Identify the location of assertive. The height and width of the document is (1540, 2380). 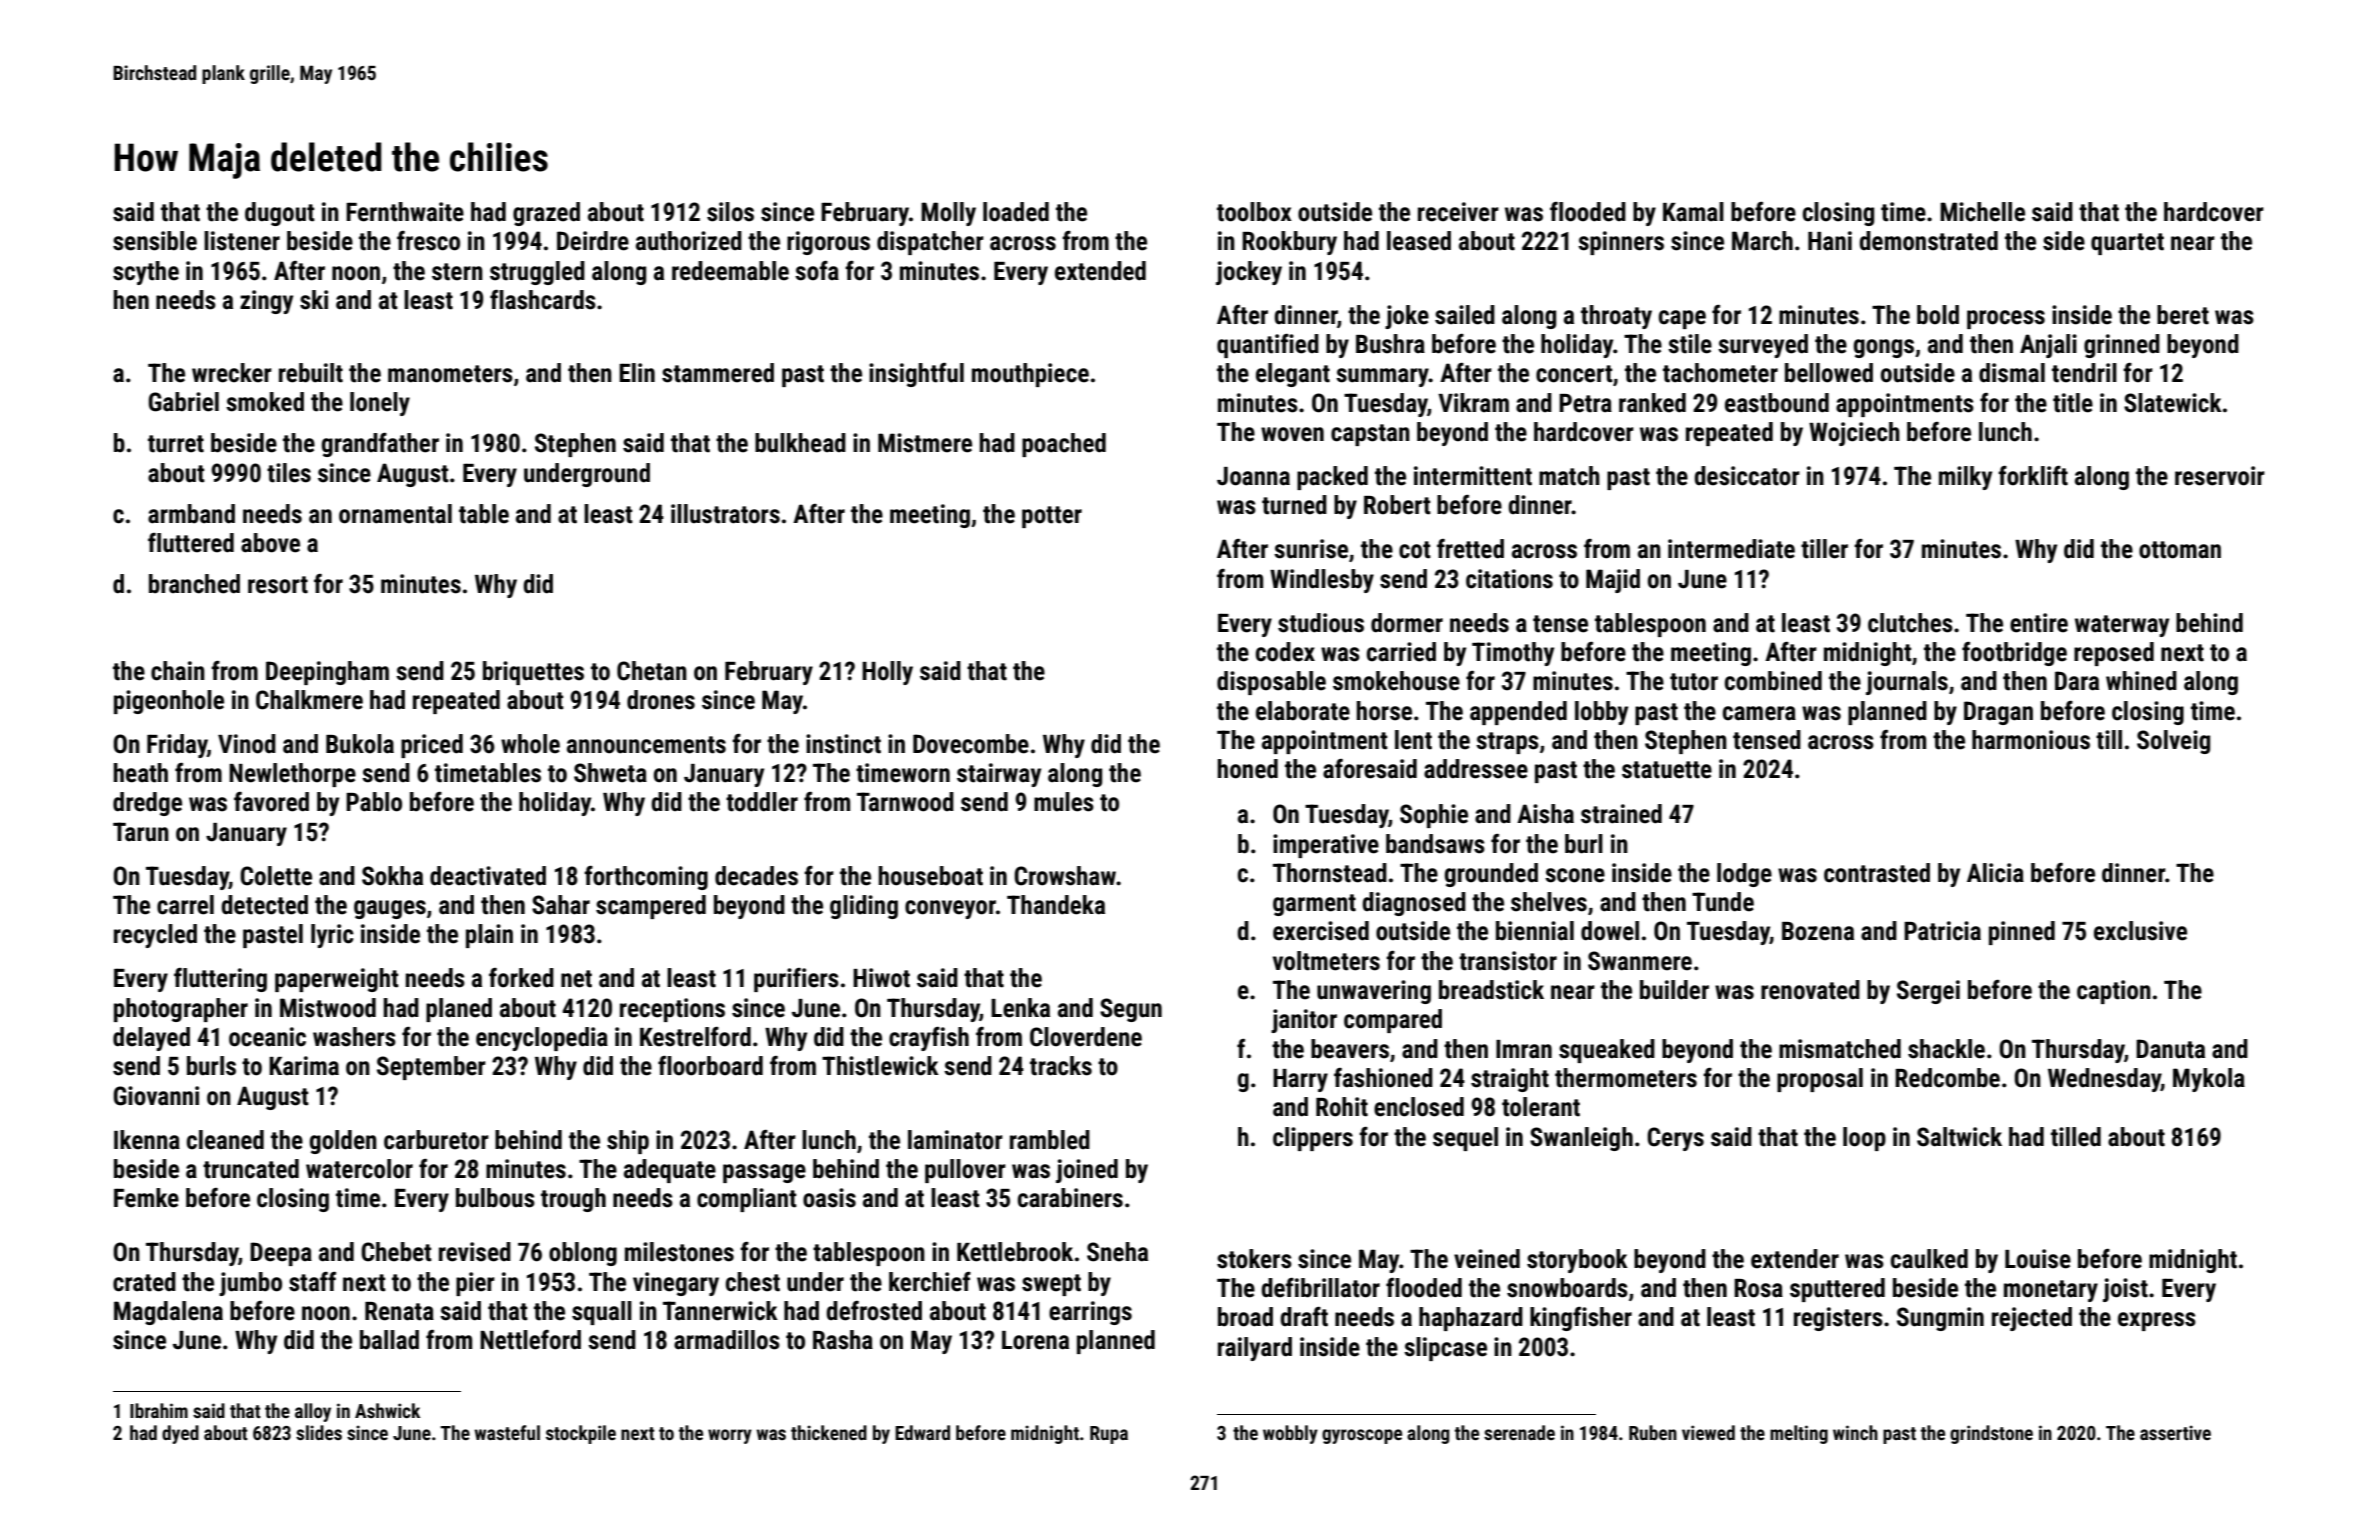
(2175, 1432).
